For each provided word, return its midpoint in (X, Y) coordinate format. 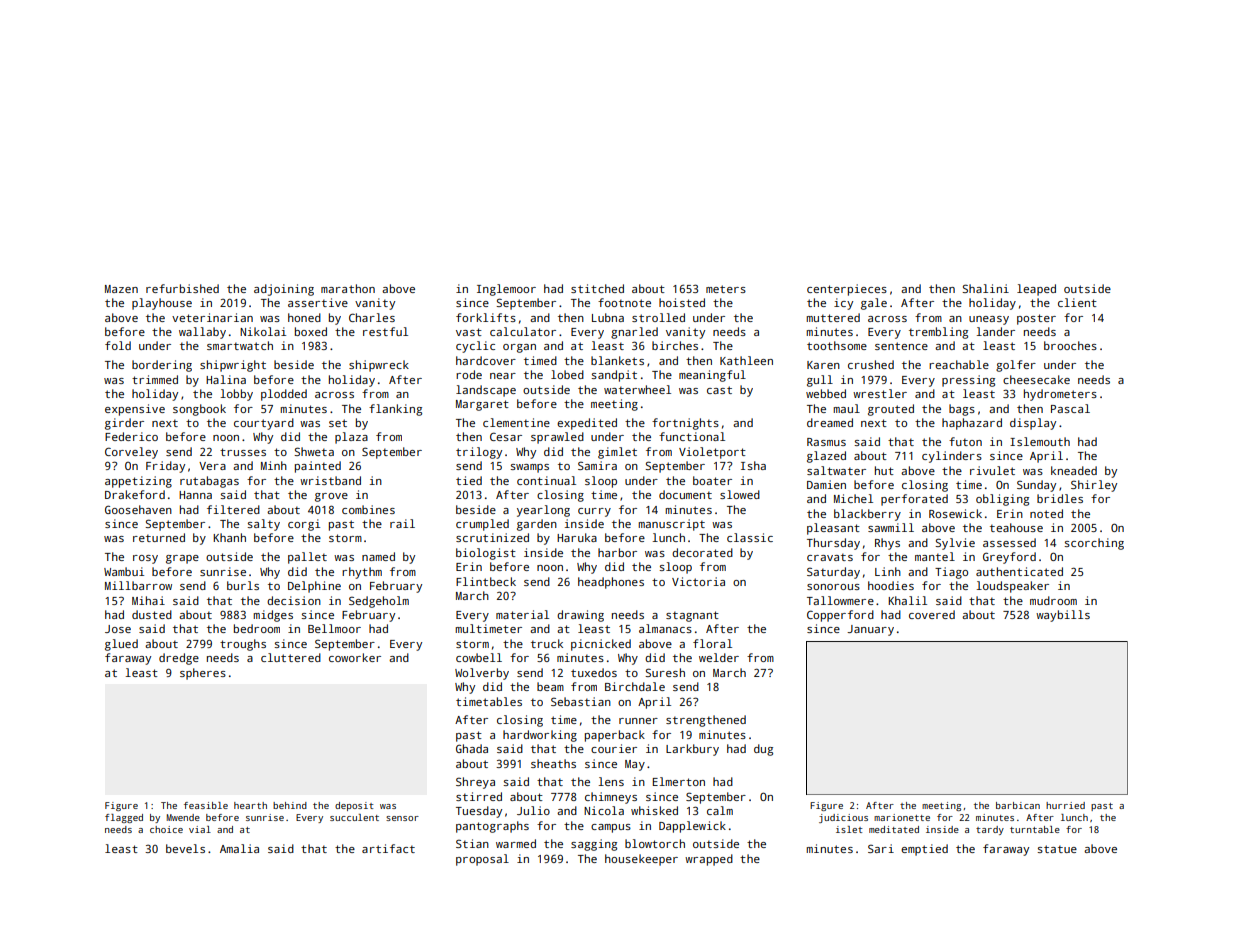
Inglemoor (506, 290)
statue (1057, 849)
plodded (284, 395)
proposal (482, 860)
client (1077, 302)
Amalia (239, 848)
